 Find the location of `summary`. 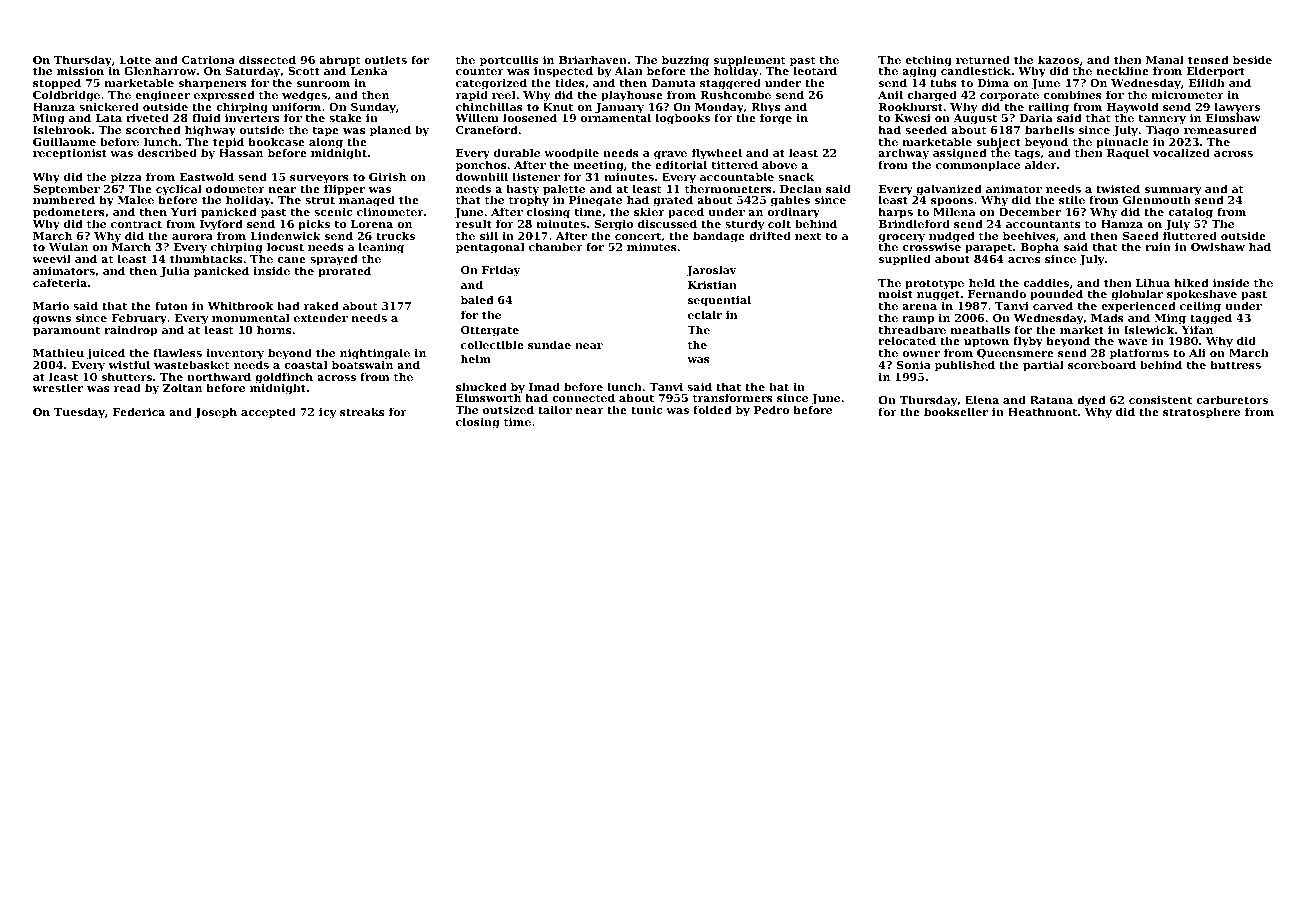

summary is located at coordinates (1173, 191).
